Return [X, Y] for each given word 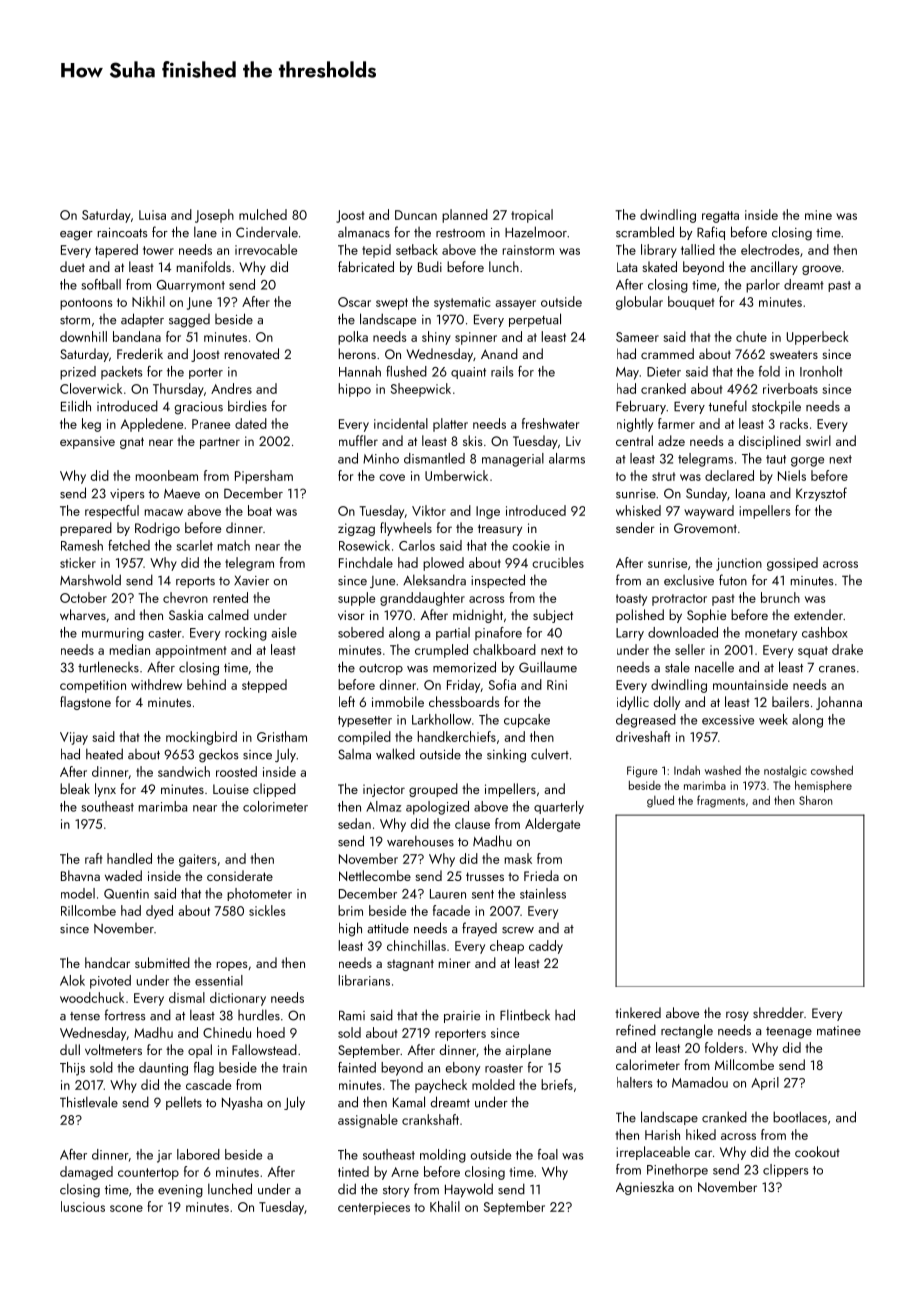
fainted [357, 1067]
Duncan [416, 215]
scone [126, 1208]
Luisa [152, 215]
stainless [543, 893]
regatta [720, 217]
